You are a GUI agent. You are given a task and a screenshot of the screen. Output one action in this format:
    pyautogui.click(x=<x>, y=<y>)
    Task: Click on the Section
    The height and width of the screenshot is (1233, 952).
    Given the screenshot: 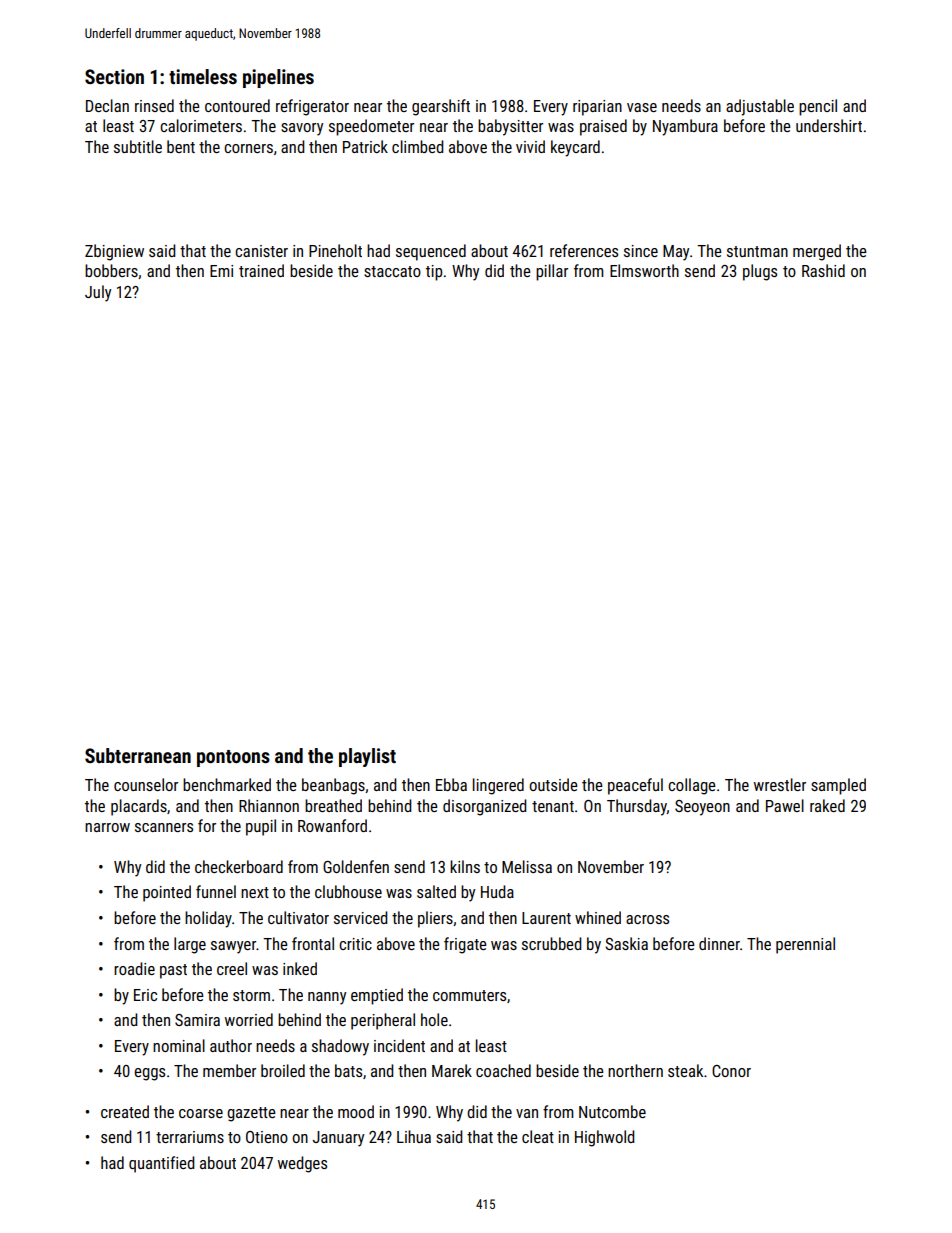 What is the action you would take?
    pyautogui.click(x=114, y=76)
